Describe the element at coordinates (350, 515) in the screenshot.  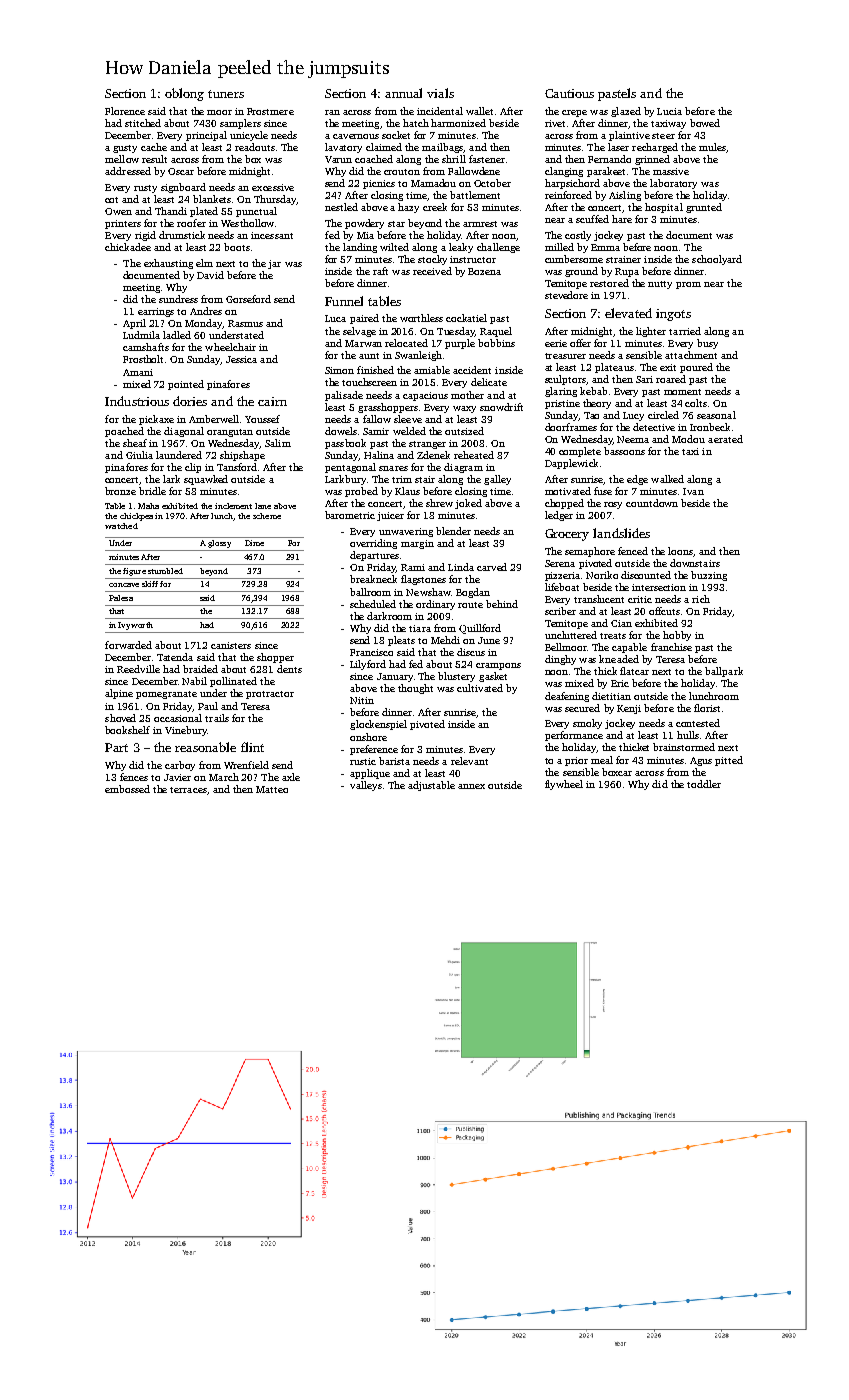
I see `barometric` at that location.
